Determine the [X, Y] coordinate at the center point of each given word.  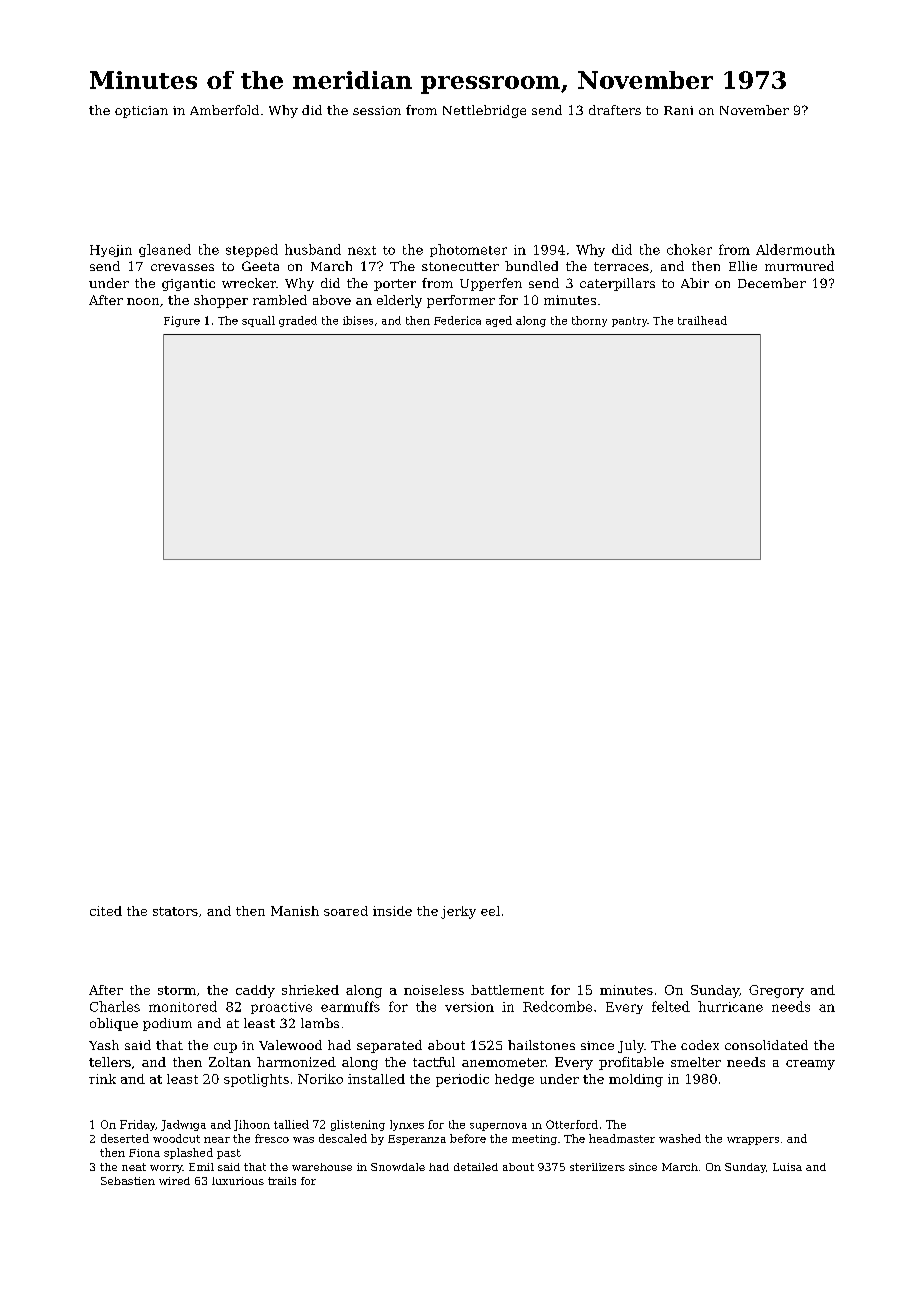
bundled [531, 266]
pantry [629, 322]
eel [490, 911]
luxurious [238, 1181]
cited [106, 911]
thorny [589, 321]
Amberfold [224, 110]
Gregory [776, 991]
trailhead [702, 320]
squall [258, 321]
